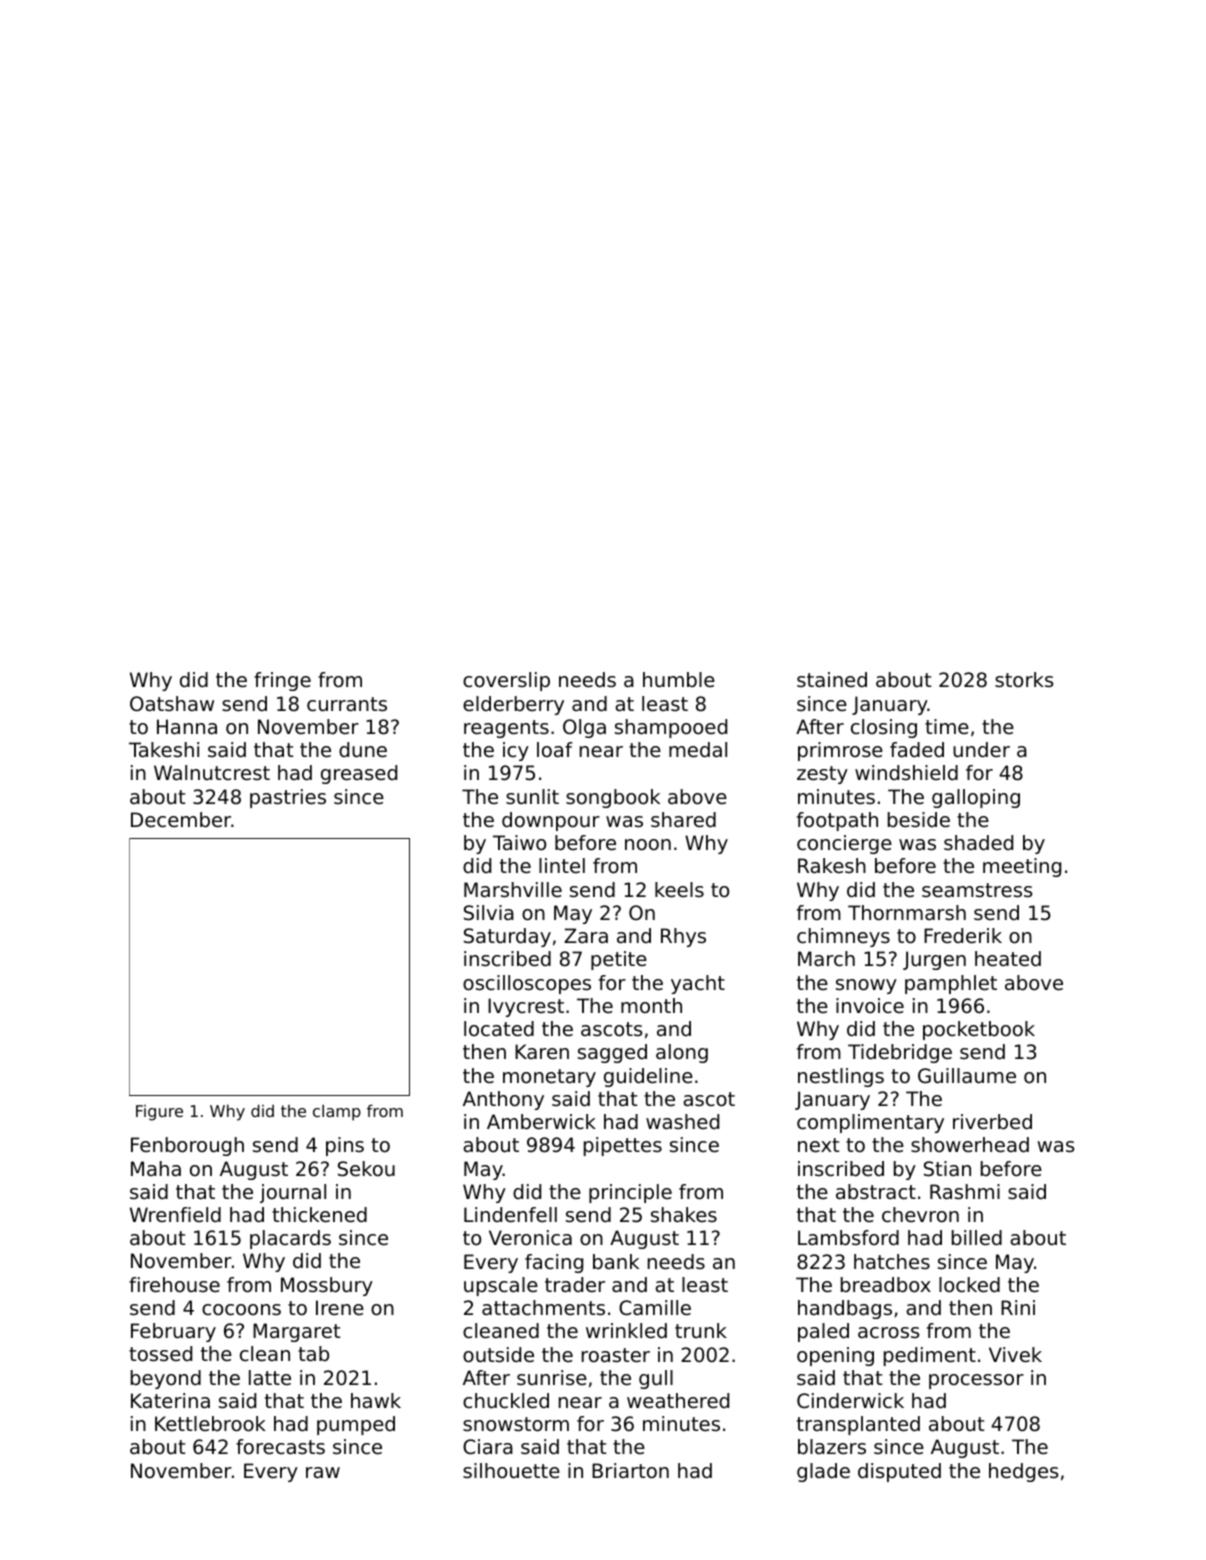 The height and width of the page is (1560, 1206). What do you see at coordinates (175, 1214) in the page?
I see `Wrenfield` at bounding box center [175, 1214].
